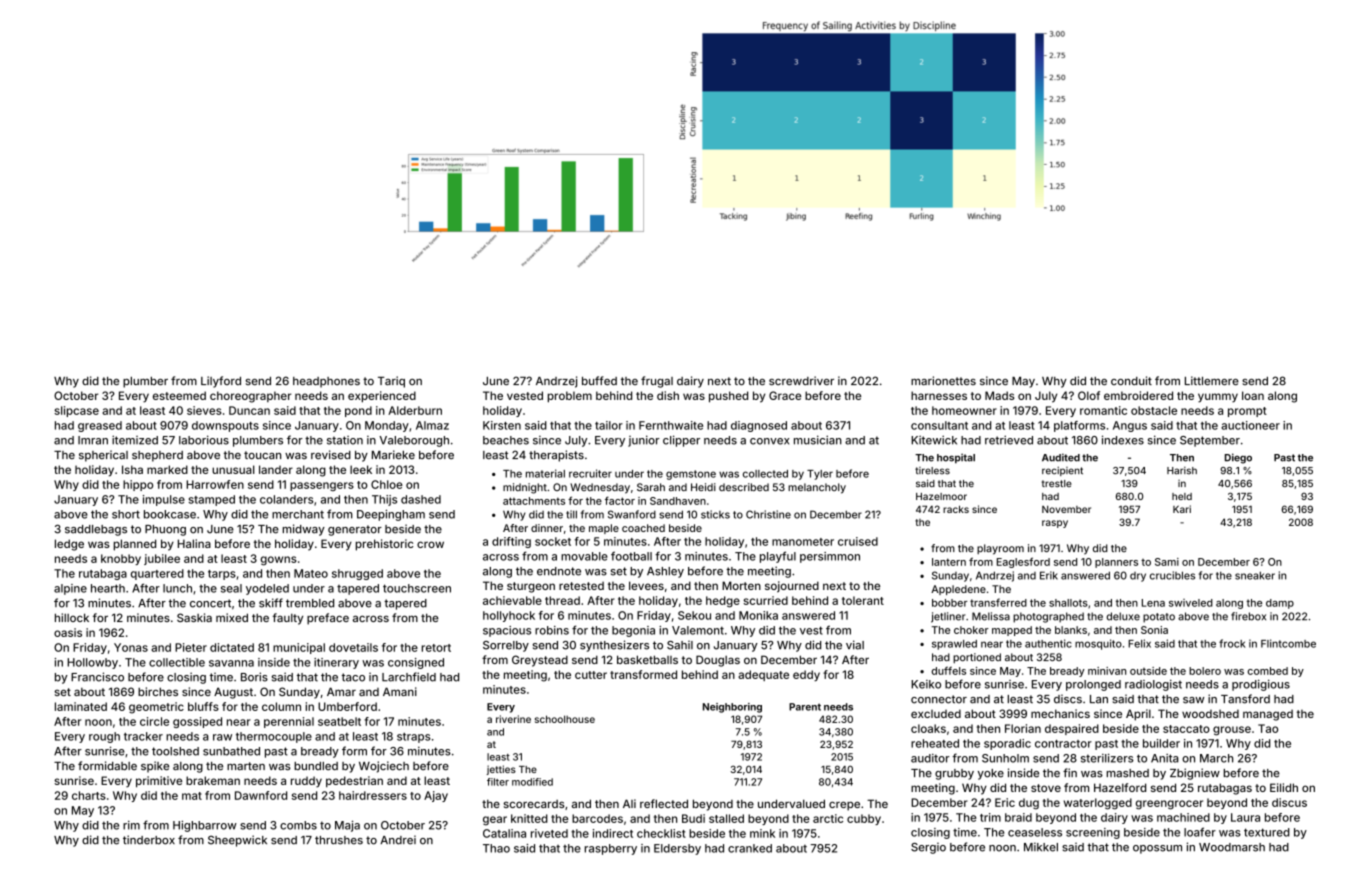  I want to click on tracker, so click(143, 736).
